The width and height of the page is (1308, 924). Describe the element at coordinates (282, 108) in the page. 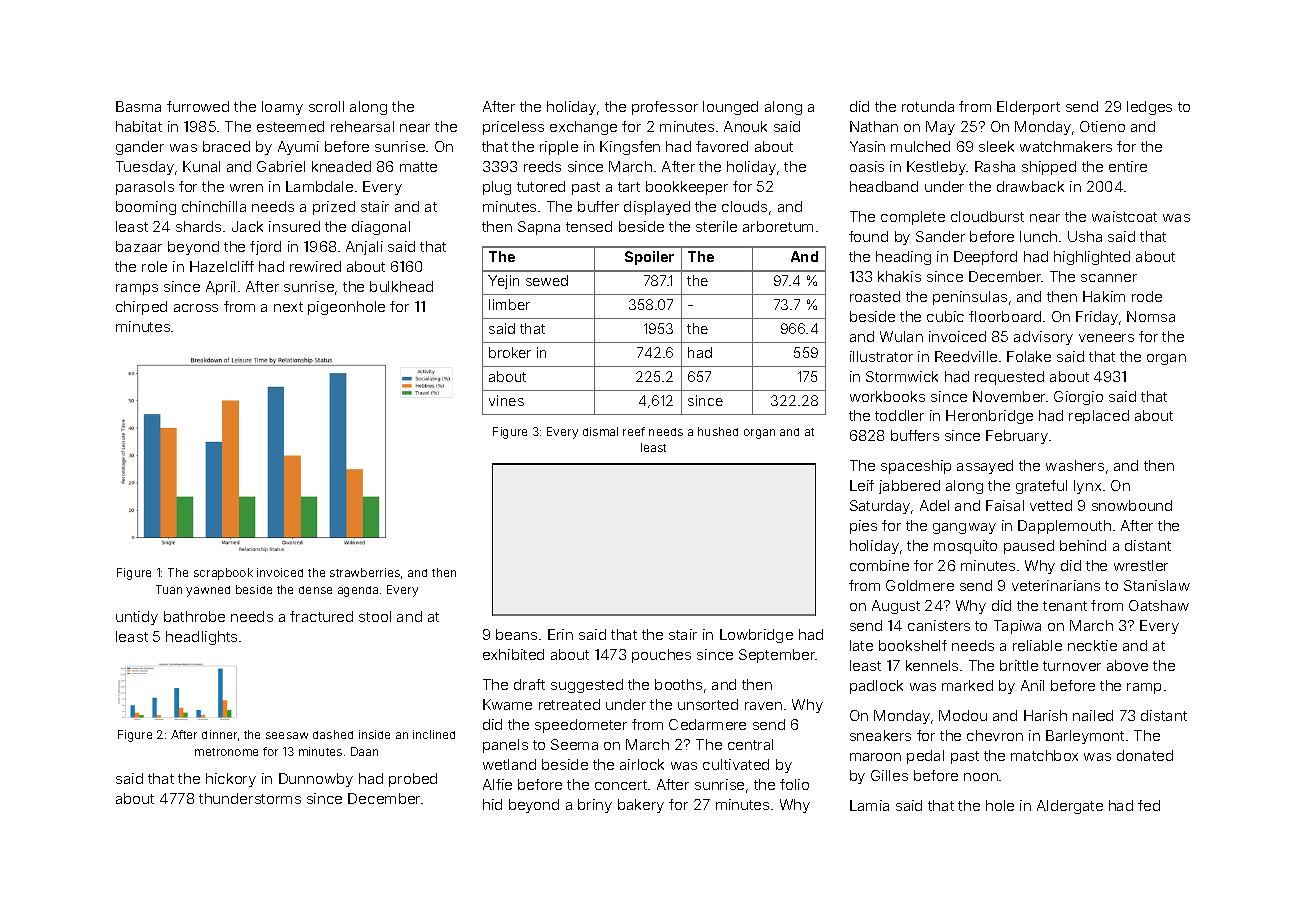

I see `loamy` at that location.
